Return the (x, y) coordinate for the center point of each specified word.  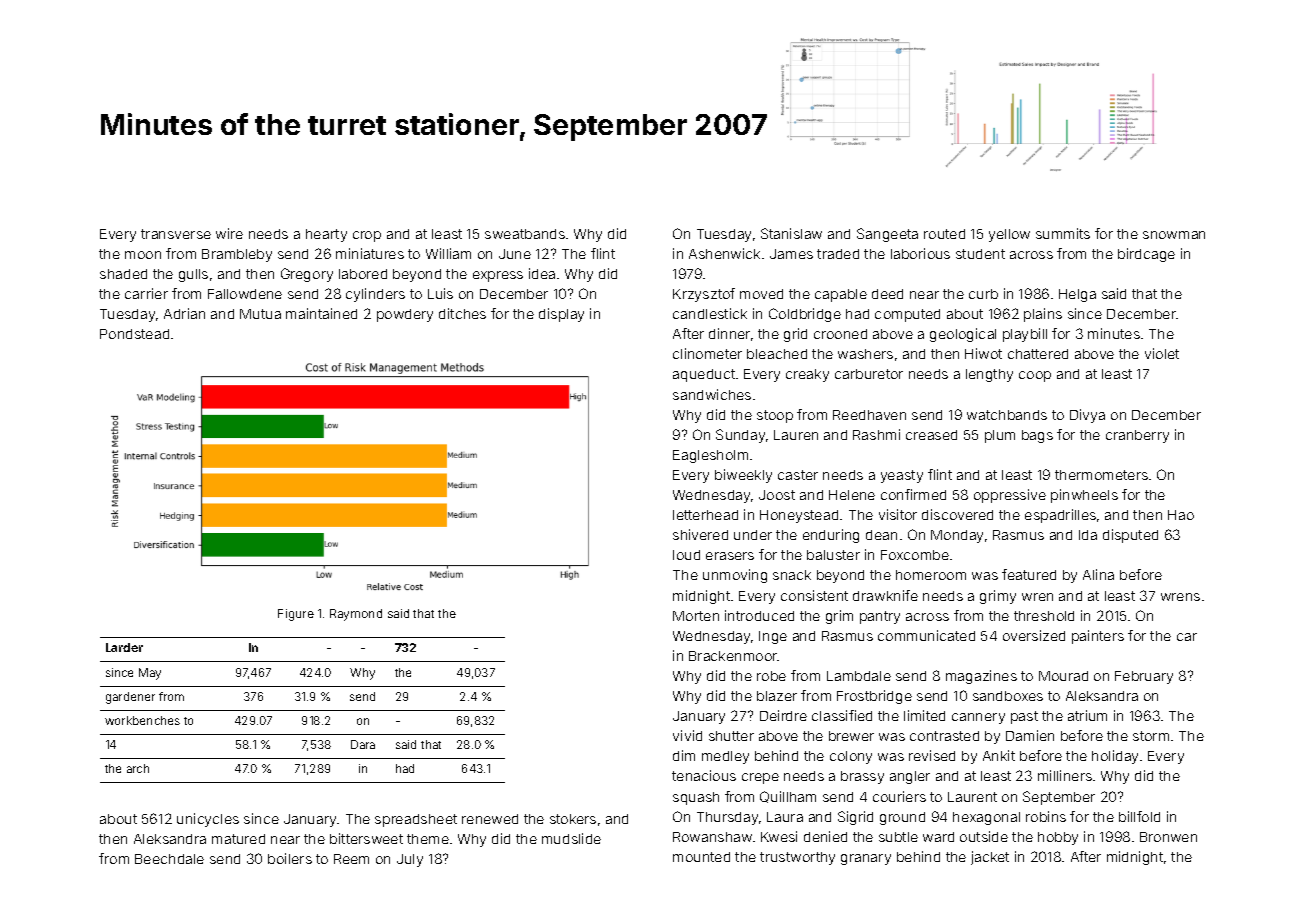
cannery (978, 718)
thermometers (1101, 475)
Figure (296, 615)
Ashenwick (724, 253)
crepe (760, 778)
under (753, 535)
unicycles (208, 820)
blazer (777, 696)
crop (367, 236)
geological (963, 335)
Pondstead (134, 334)
